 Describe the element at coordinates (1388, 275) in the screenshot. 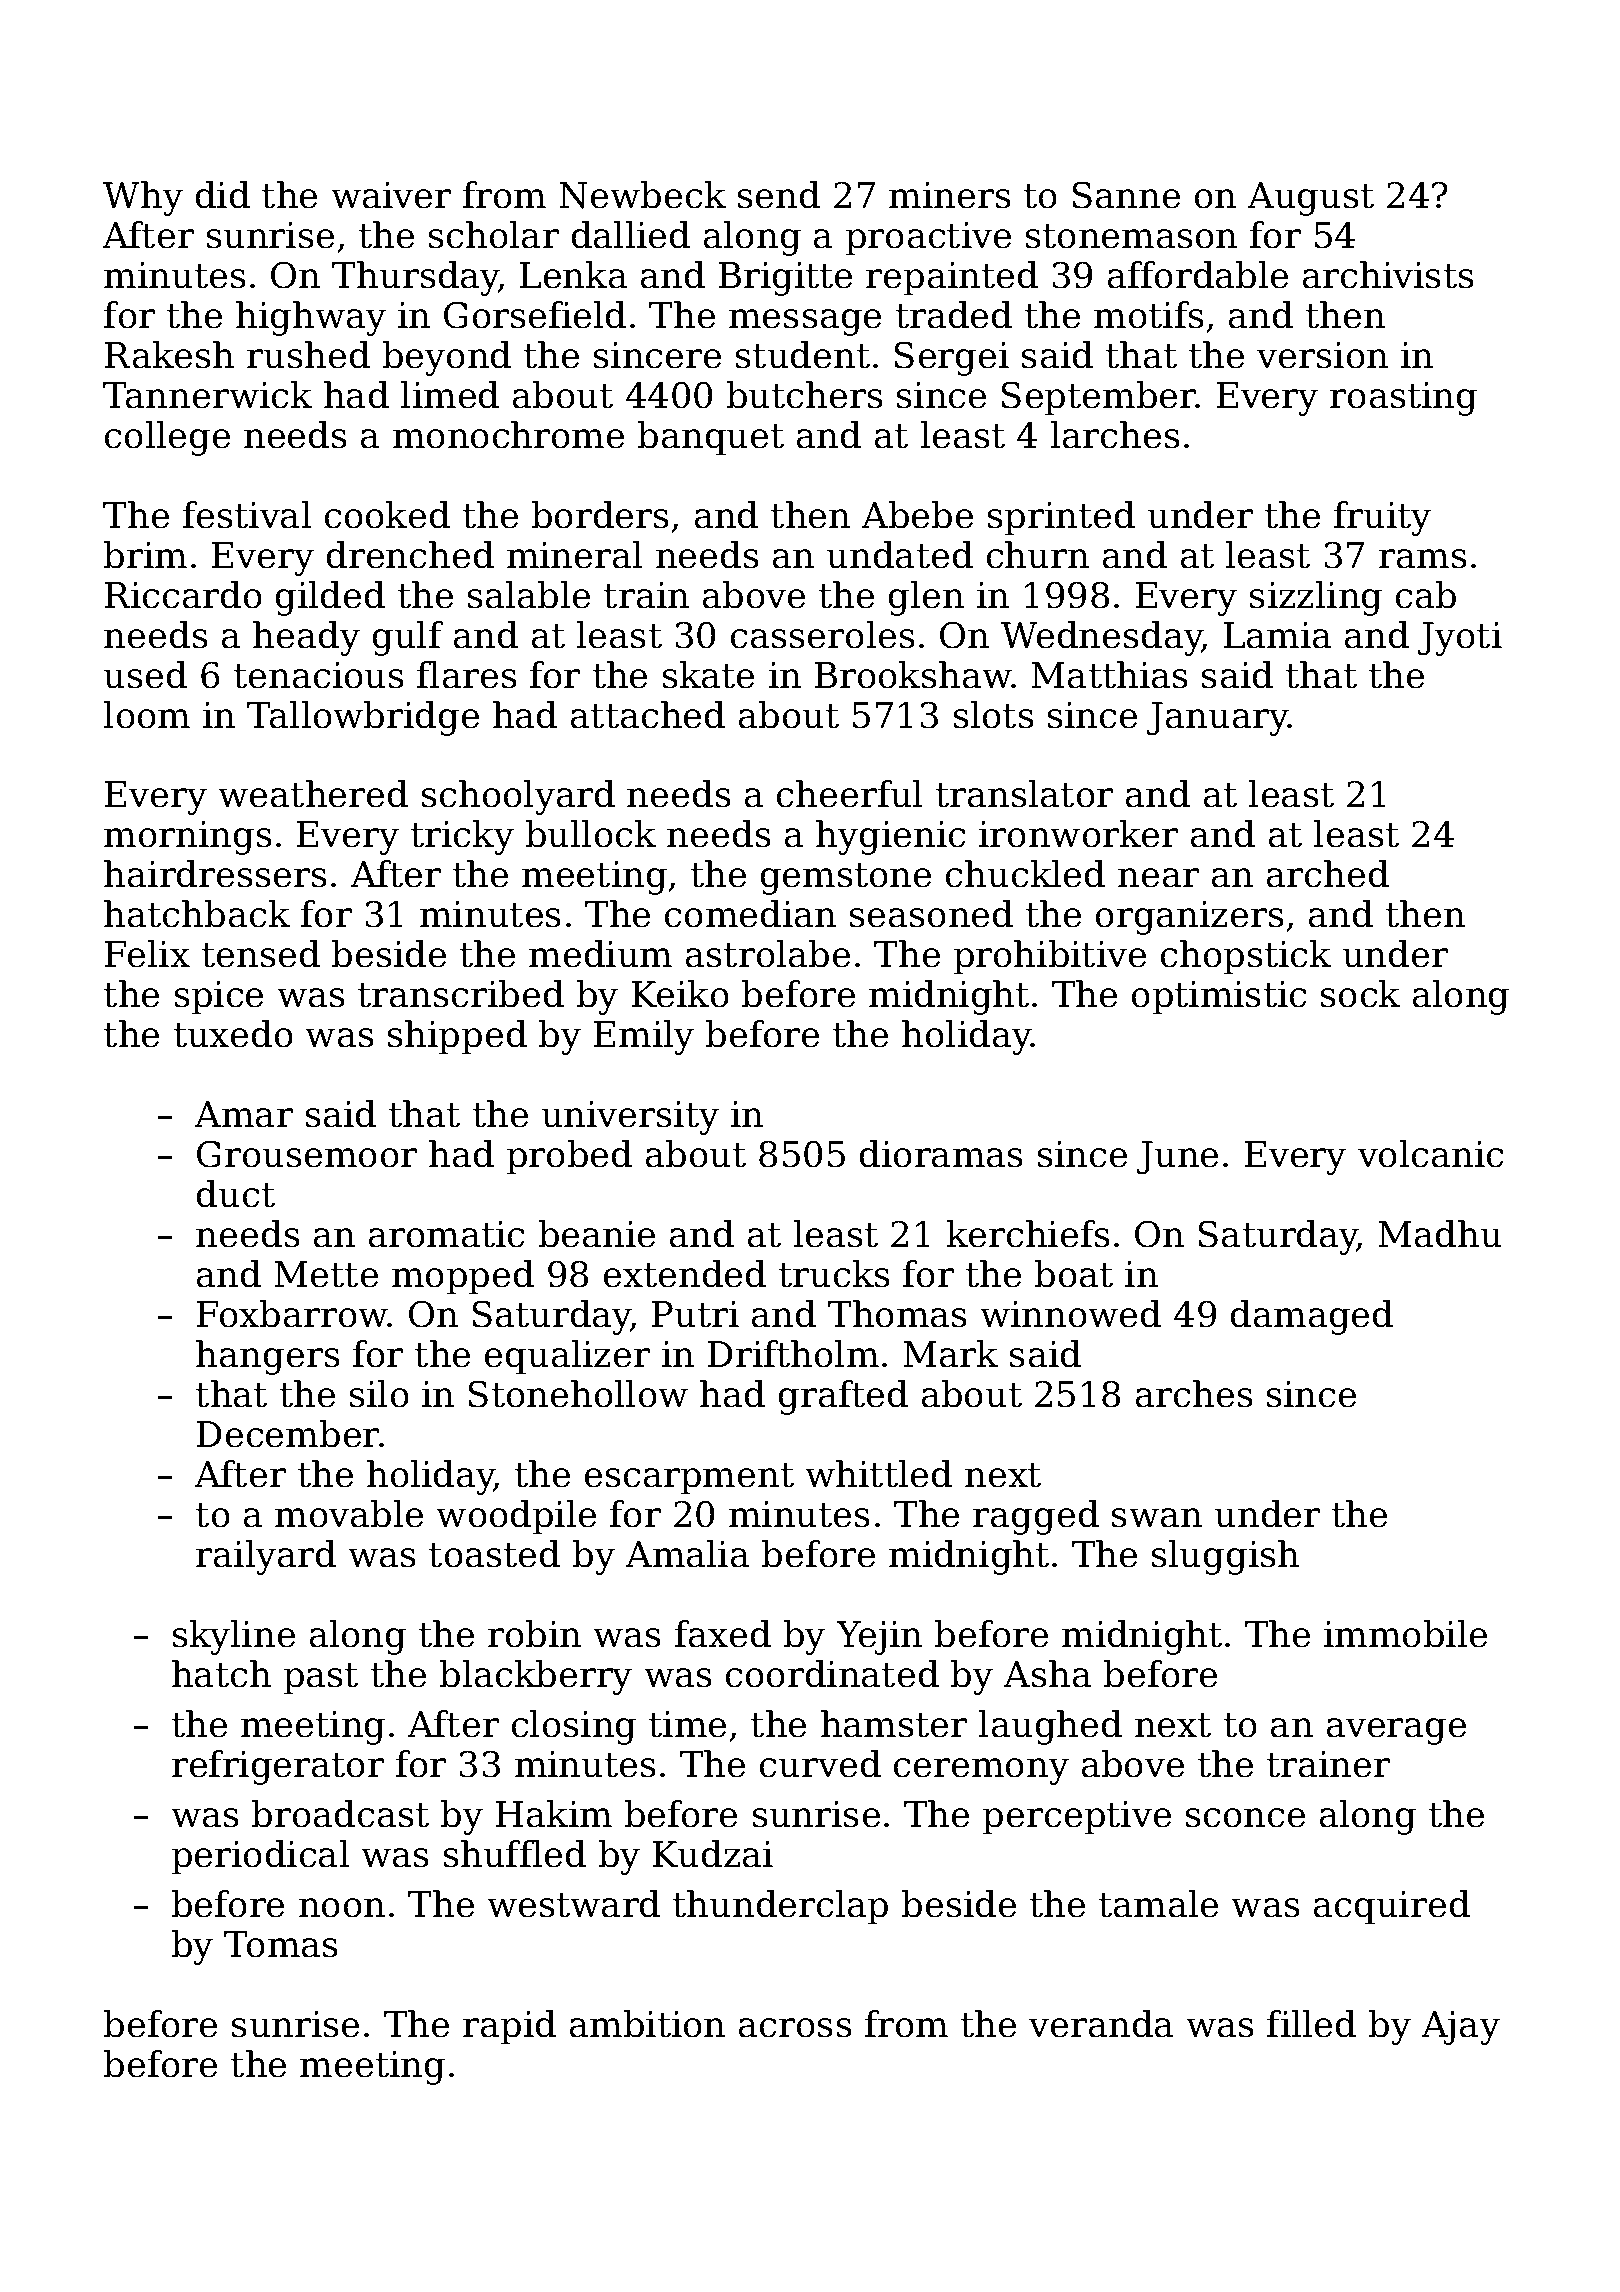

I see `archivists` at that location.
